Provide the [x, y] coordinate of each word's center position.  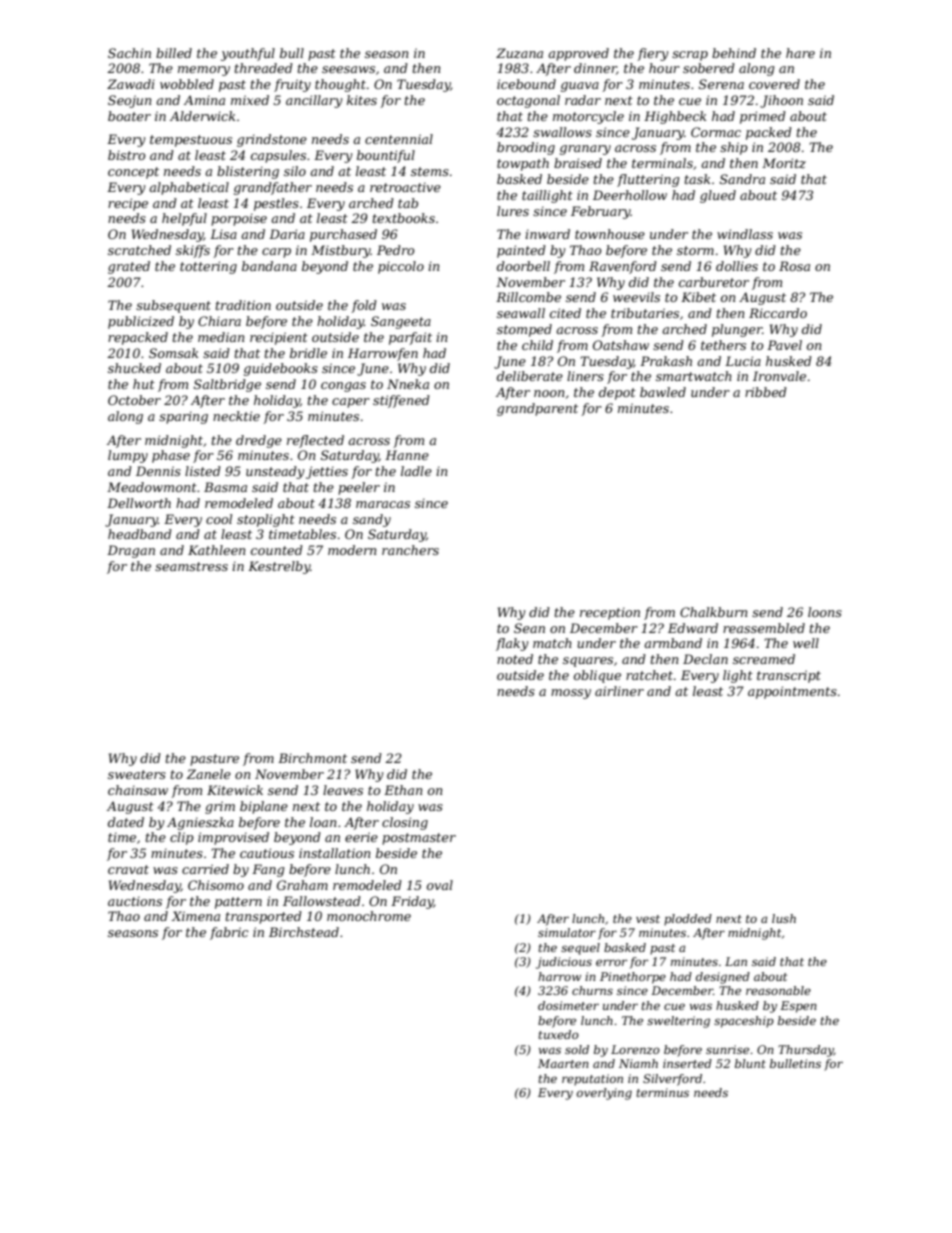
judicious [564, 963]
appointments [792, 692]
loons [825, 612]
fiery [653, 54]
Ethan [403, 790]
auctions [135, 901]
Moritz [784, 163]
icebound [526, 84]
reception [610, 613]
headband [140, 534]
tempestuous [191, 141]
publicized [141, 322]
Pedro [395, 250]
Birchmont [312, 758]
